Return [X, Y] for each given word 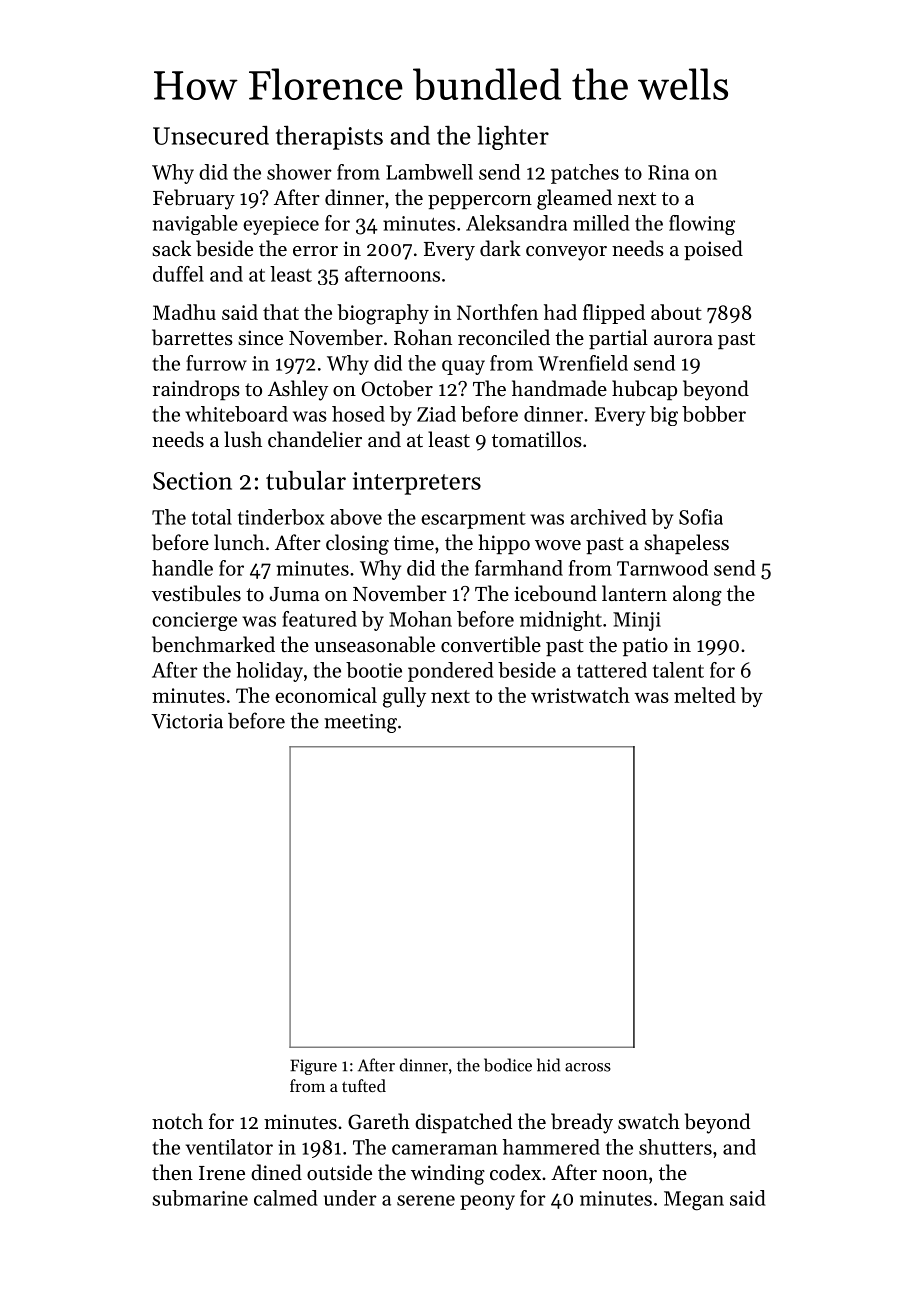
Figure [313, 1067]
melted [705, 695]
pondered [451, 672]
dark [500, 248]
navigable [195, 225]
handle [182, 568]
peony [487, 1202]
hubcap [644, 390]
